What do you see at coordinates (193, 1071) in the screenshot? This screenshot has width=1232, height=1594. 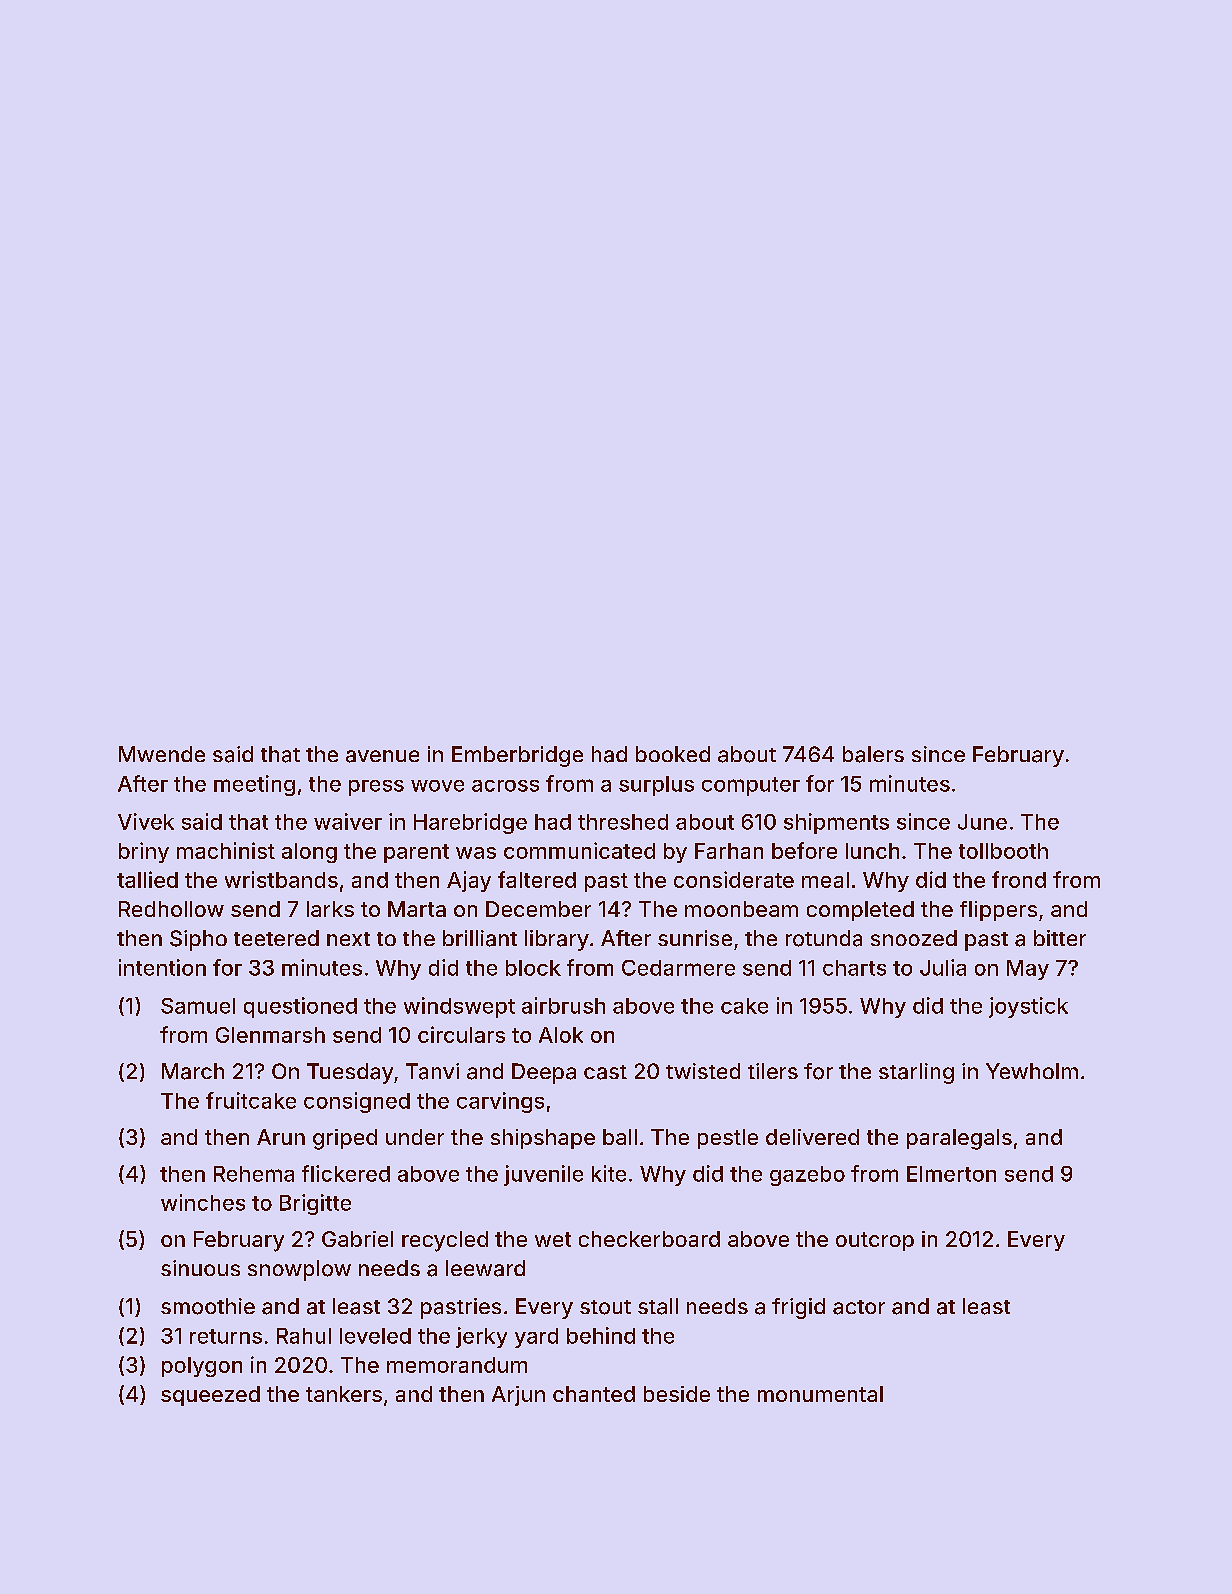 I see `March` at bounding box center [193, 1071].
